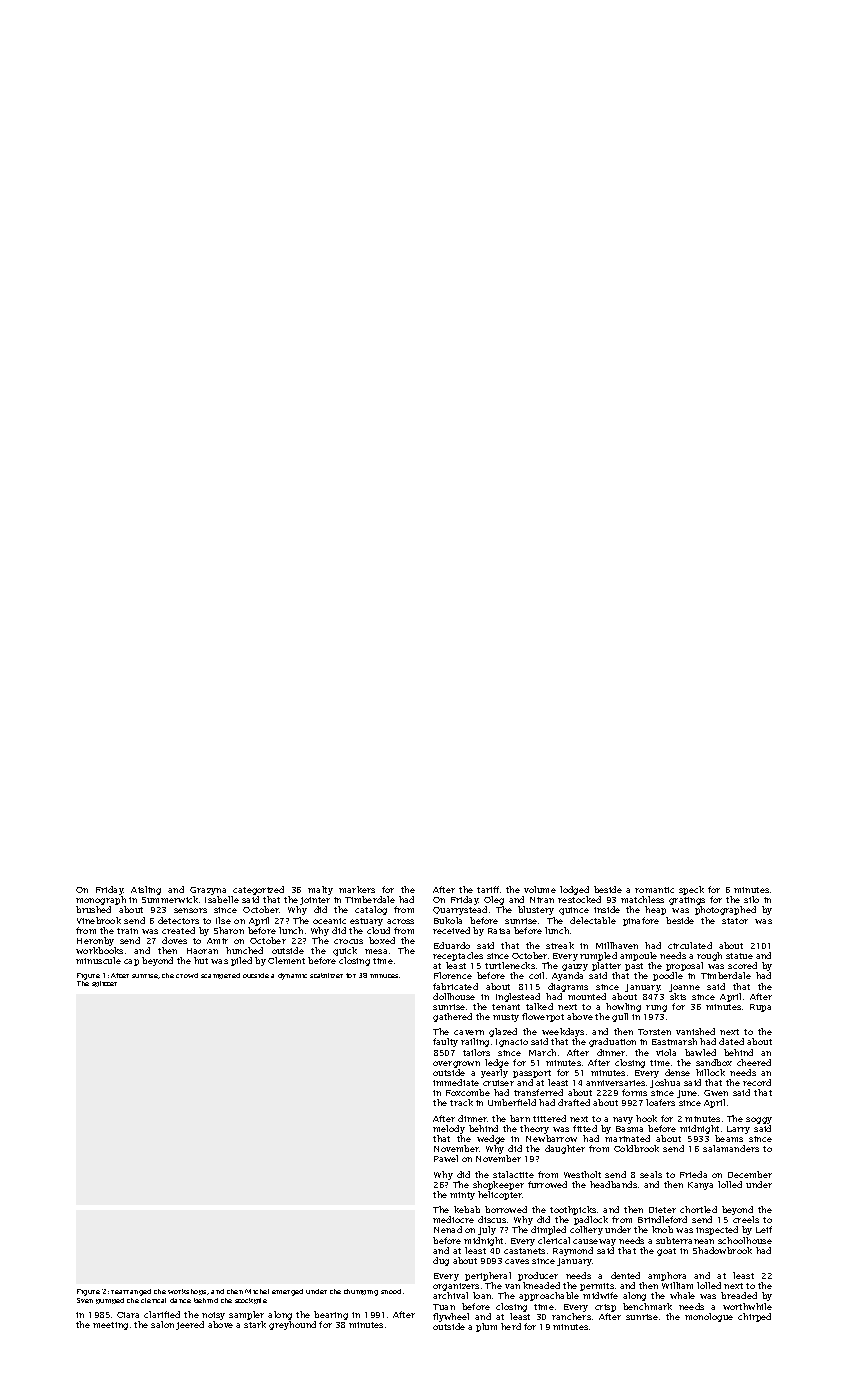 The height and width of the page is (1400, 849). I want to click on track, so click(461, 1102).
